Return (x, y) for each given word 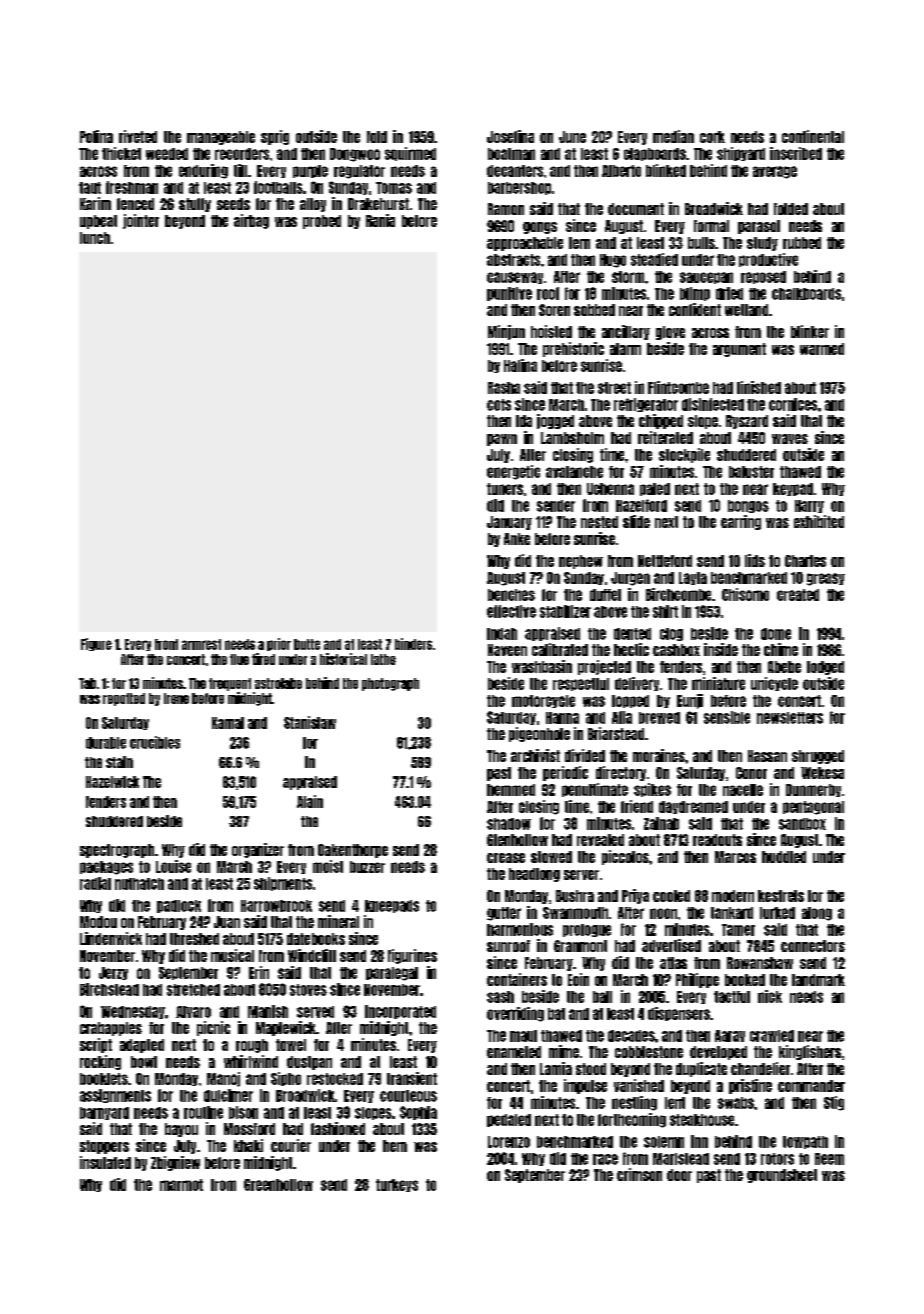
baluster (751, 472)
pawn (502, 440)
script (96, 1045)
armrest (201, 644)
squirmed (410, 154)
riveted (138, 136)
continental (813, 136)
